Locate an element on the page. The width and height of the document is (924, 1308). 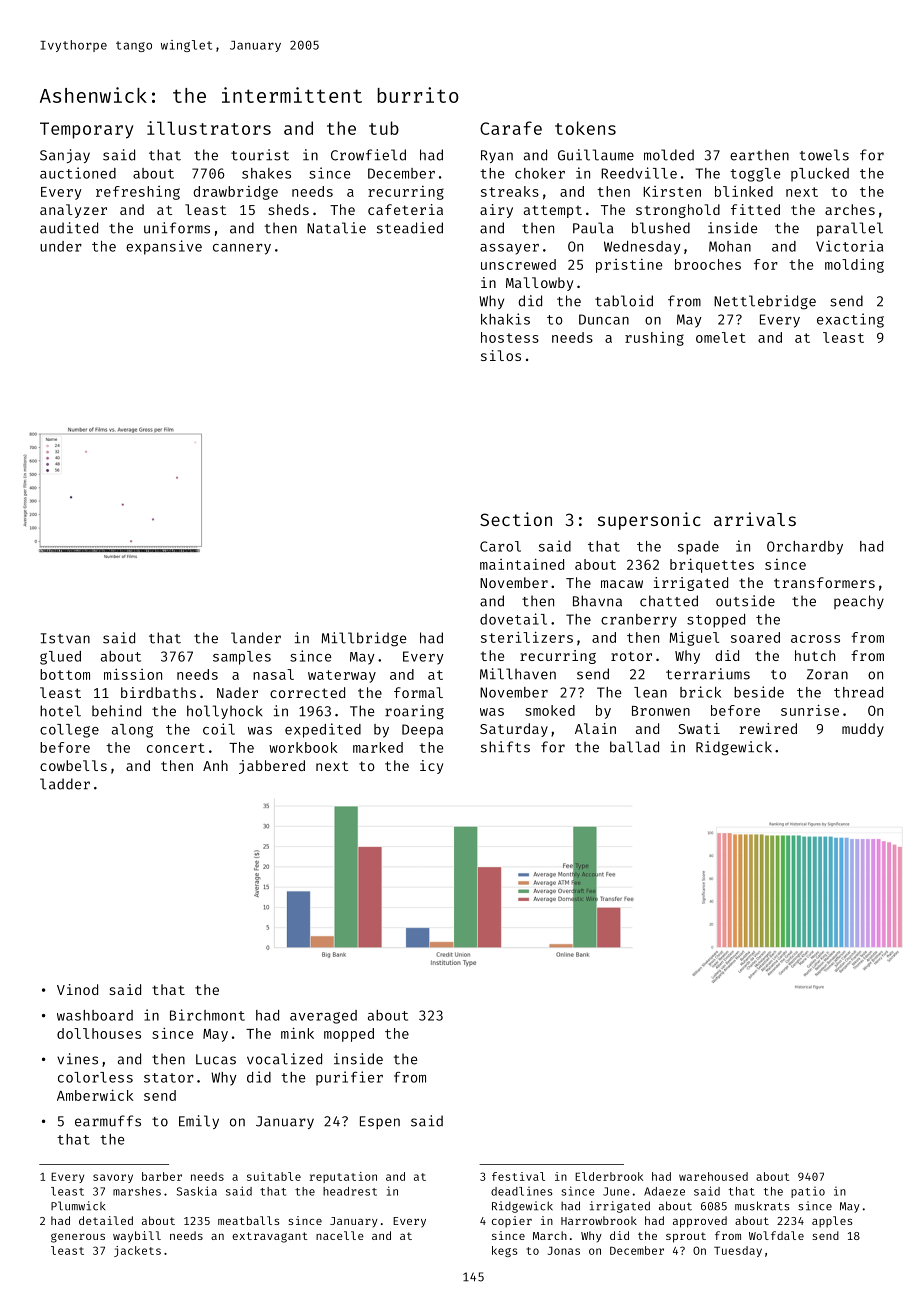
Orchardby is located at coordinates (805, 548).
